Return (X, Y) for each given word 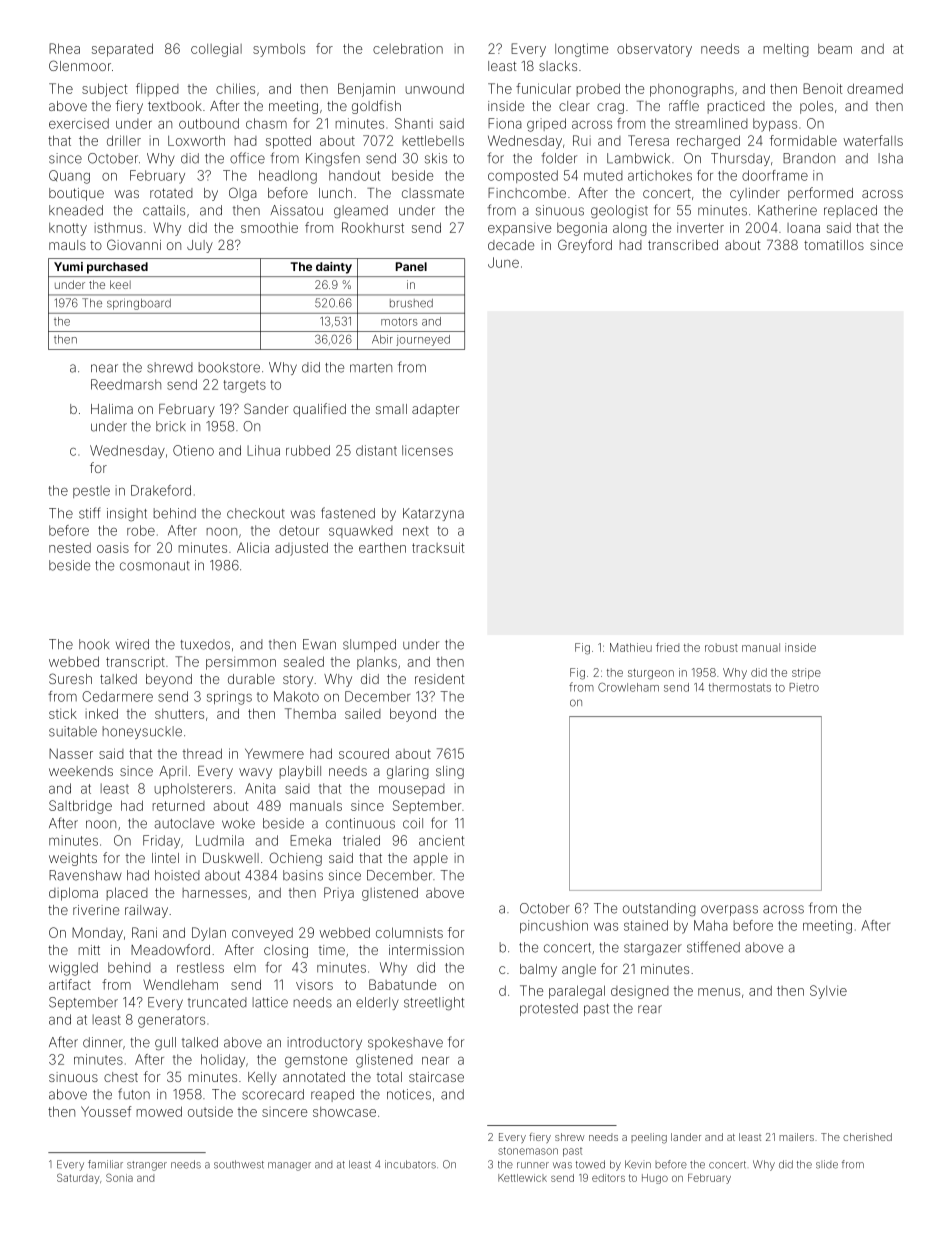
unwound (435, 89)
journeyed (423, 340)
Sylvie (828, 992)
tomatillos (834, 245)
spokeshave (405, 1043)
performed (820, 194)
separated (122, 50)
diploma (73, 894)
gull (165, 1044)
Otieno (193, 450)
